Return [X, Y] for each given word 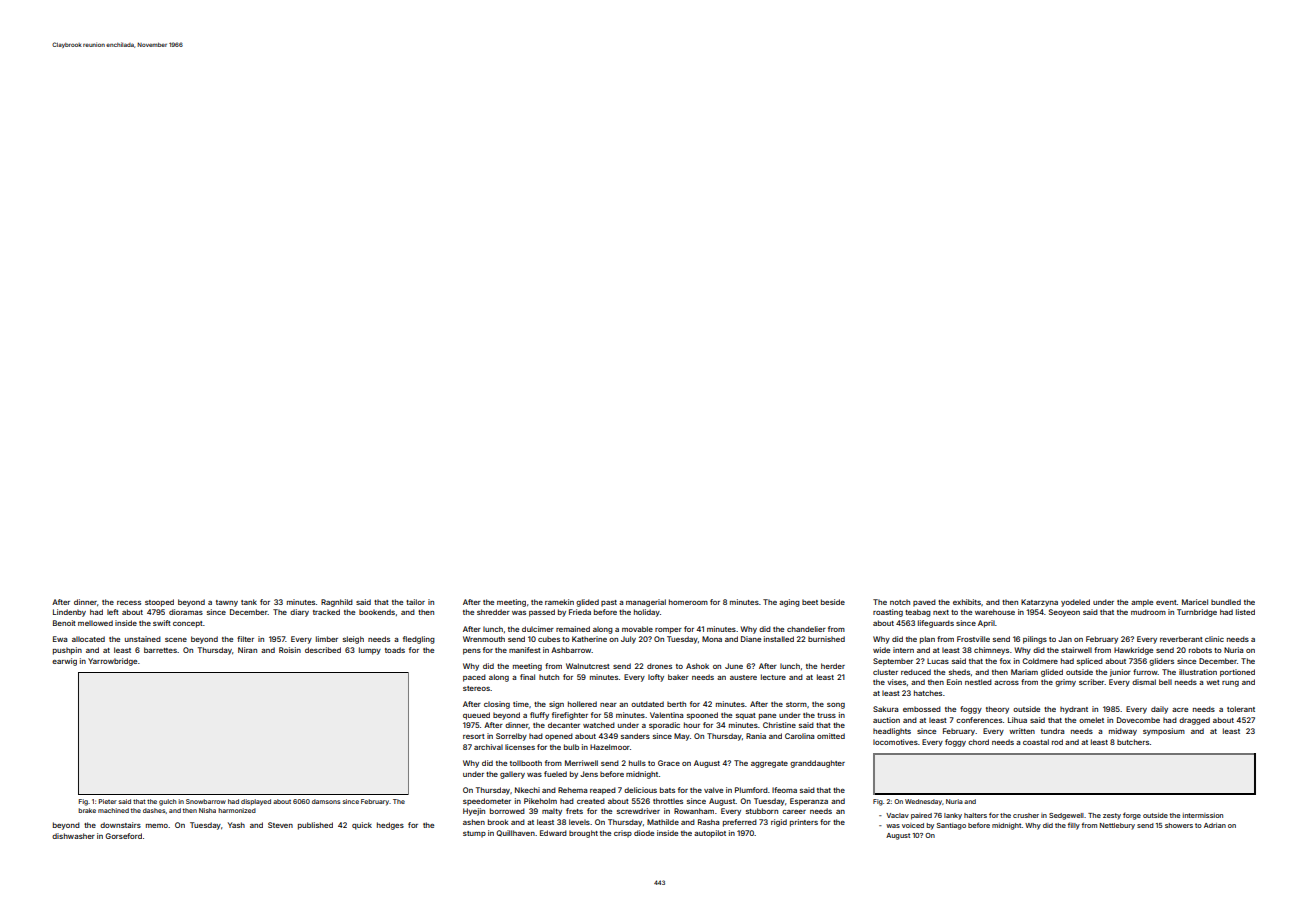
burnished [826, 639]
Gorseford [123, 836]
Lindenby [69, 613]
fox [1005, 661]
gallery [512, 775]
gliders [1161, 662]
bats [667, 790]
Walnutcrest [588, 666]
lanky [953, 816]
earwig [64, 662]
